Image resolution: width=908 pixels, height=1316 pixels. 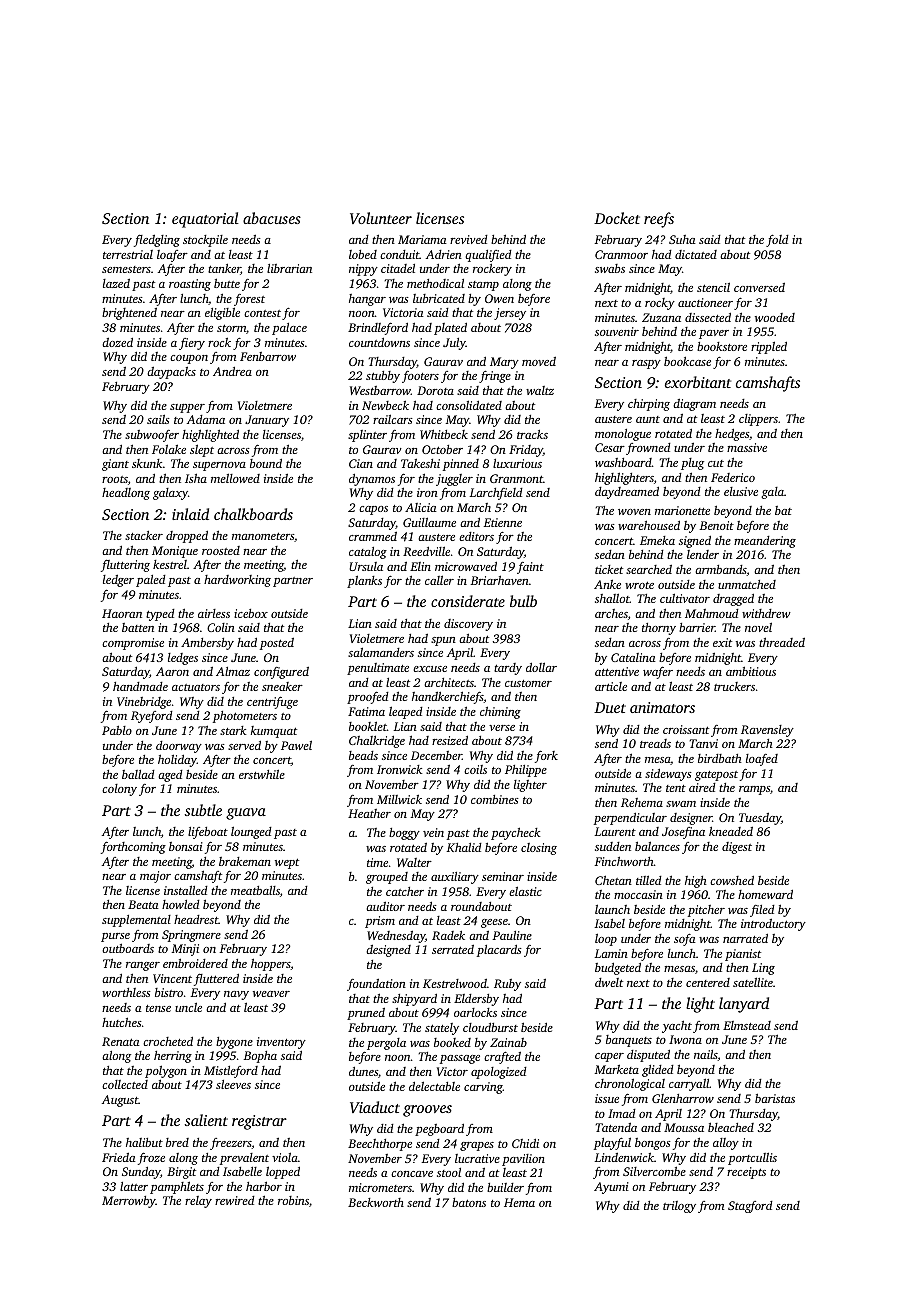 What do you see at coordinates (244, 745) in the page?
I see `served` at bounding box center [244, 745].
